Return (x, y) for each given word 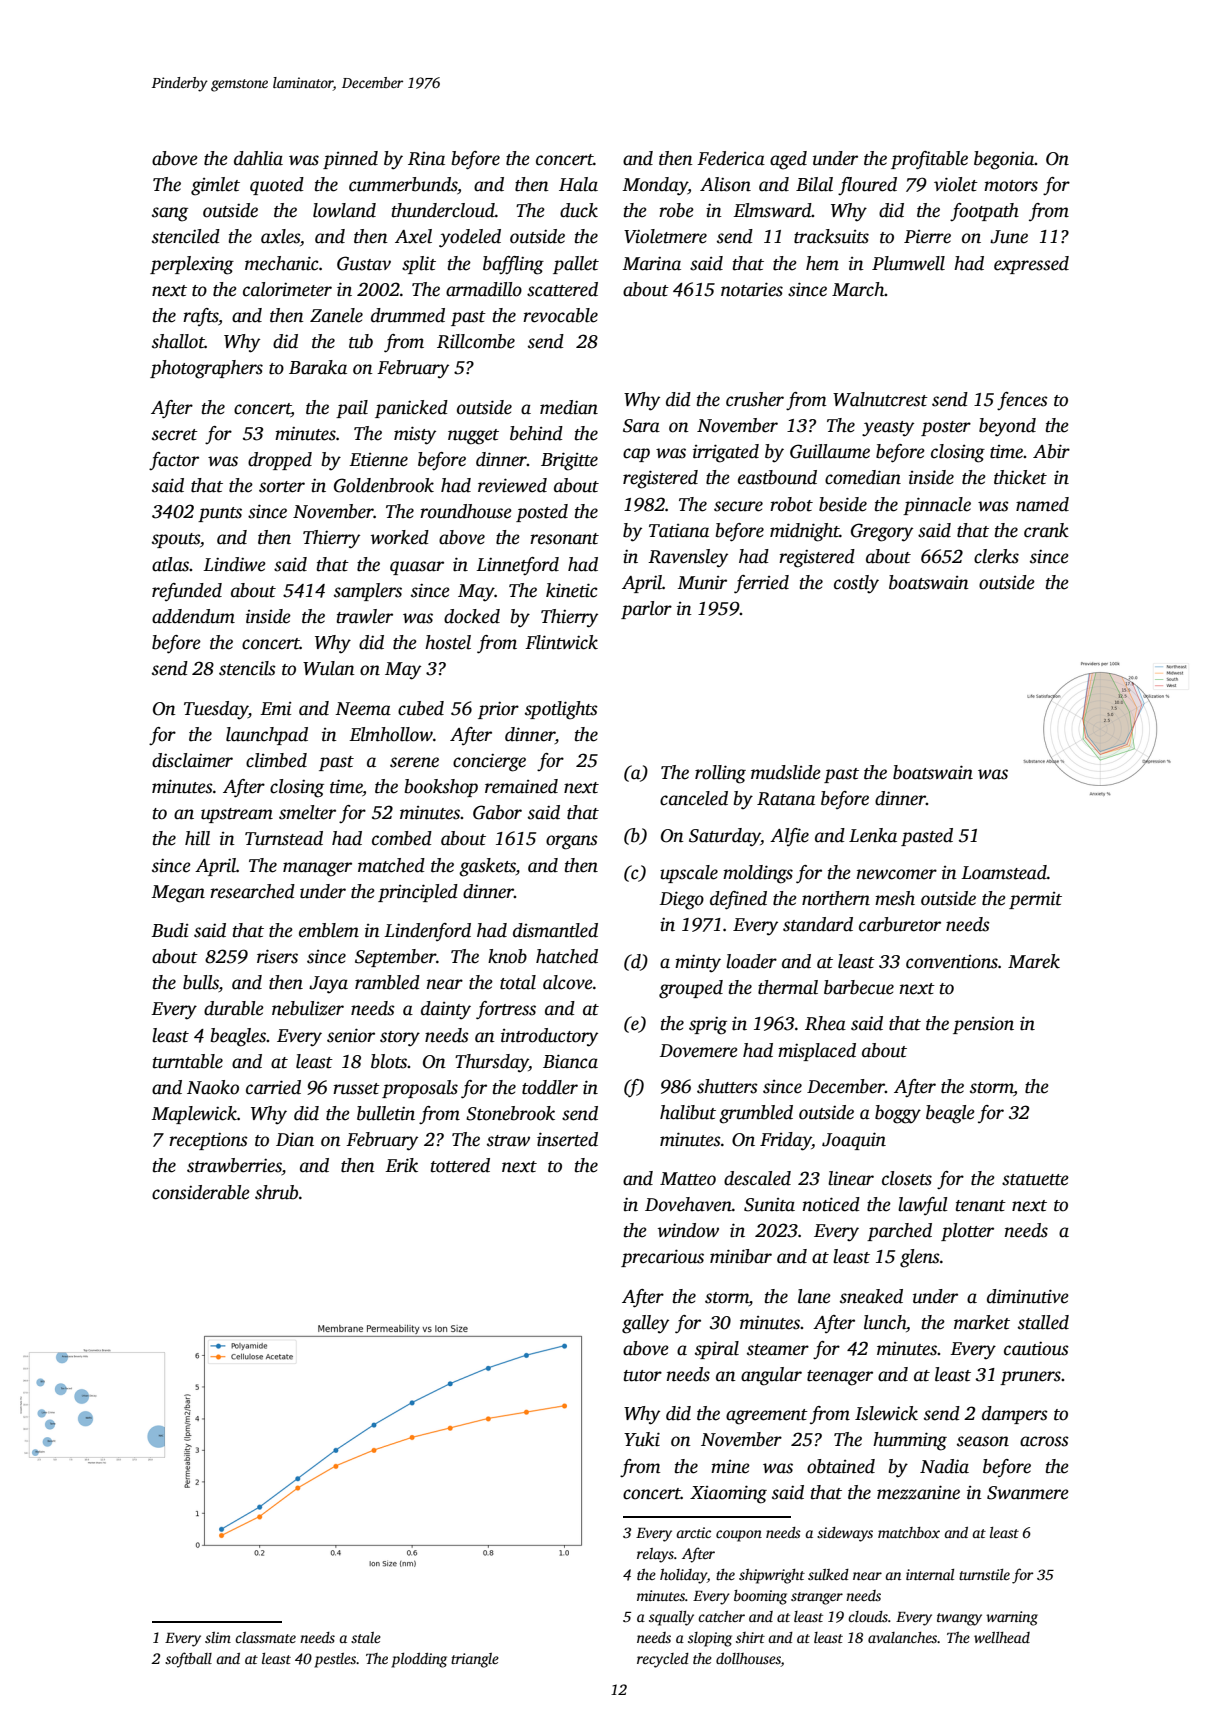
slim (218, 1637)
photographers (206, 369)
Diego (682, 900)
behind (536, 433)
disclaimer (192, 760)
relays (655, 1555)
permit (1035, 900)
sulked (828, 1574)
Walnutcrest (880, 399)
